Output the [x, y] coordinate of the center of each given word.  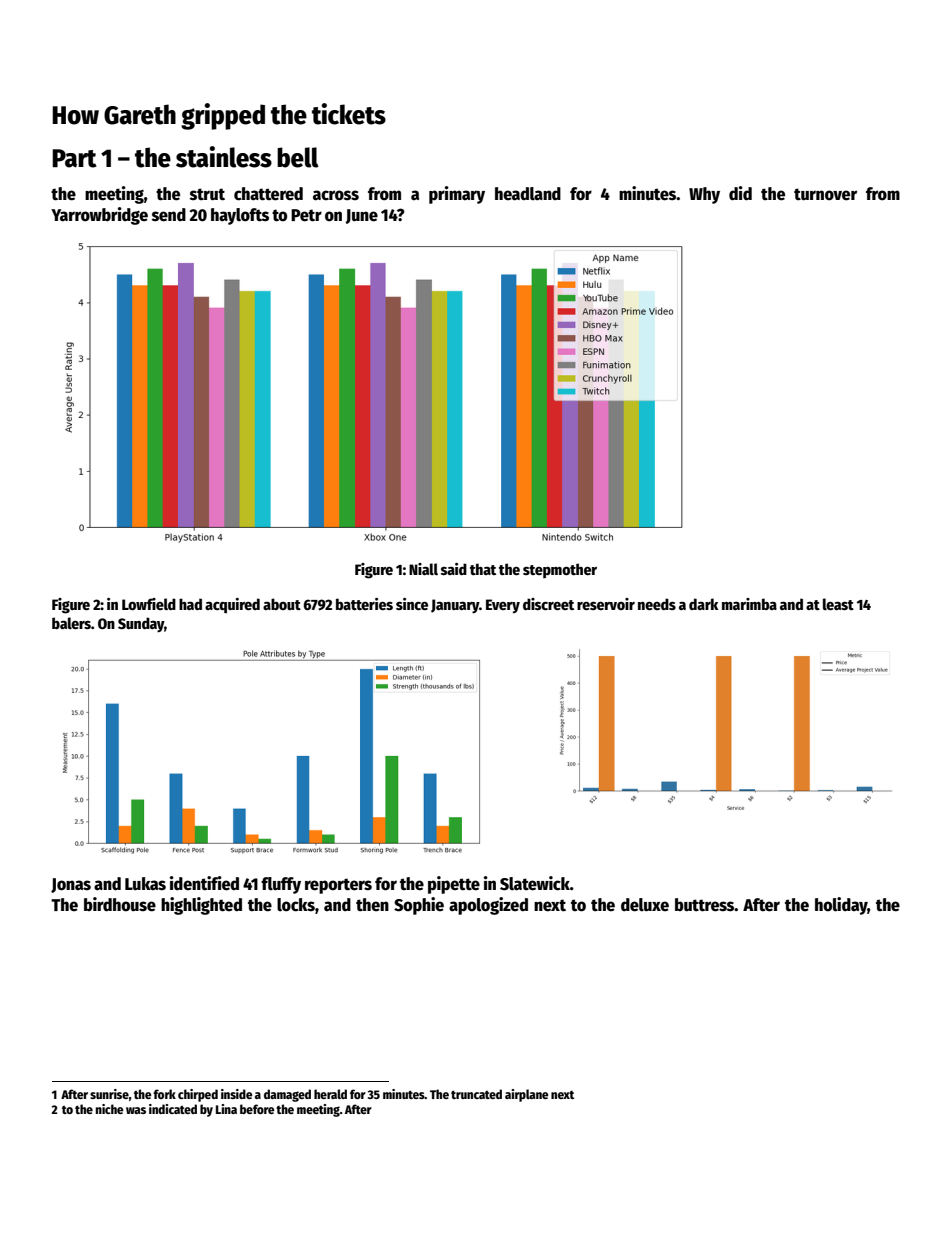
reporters [338, 886]
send [169, 215]
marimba [749, 604]
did [740, 193]
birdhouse [120, 904]
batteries [364, 604]
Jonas [71, 885]
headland [528, 194]
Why [704, 195]
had [190, 604]
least [838, 604]
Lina [226, 1109]
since [412, 604]
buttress [705, 905]
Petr [306, 215]
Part [74, 158]
